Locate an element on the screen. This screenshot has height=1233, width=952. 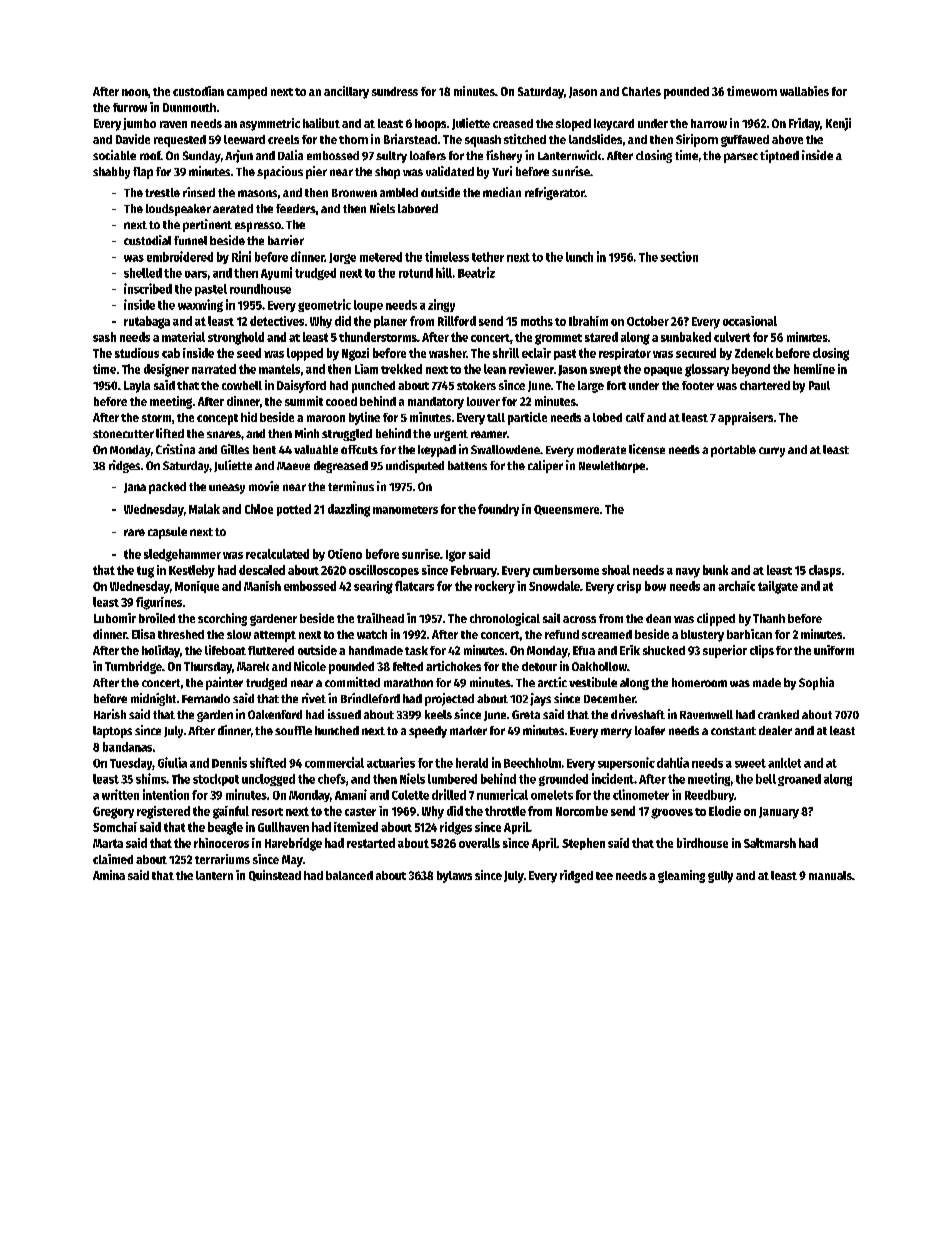
sloped is located at coordinates (573, 125).
